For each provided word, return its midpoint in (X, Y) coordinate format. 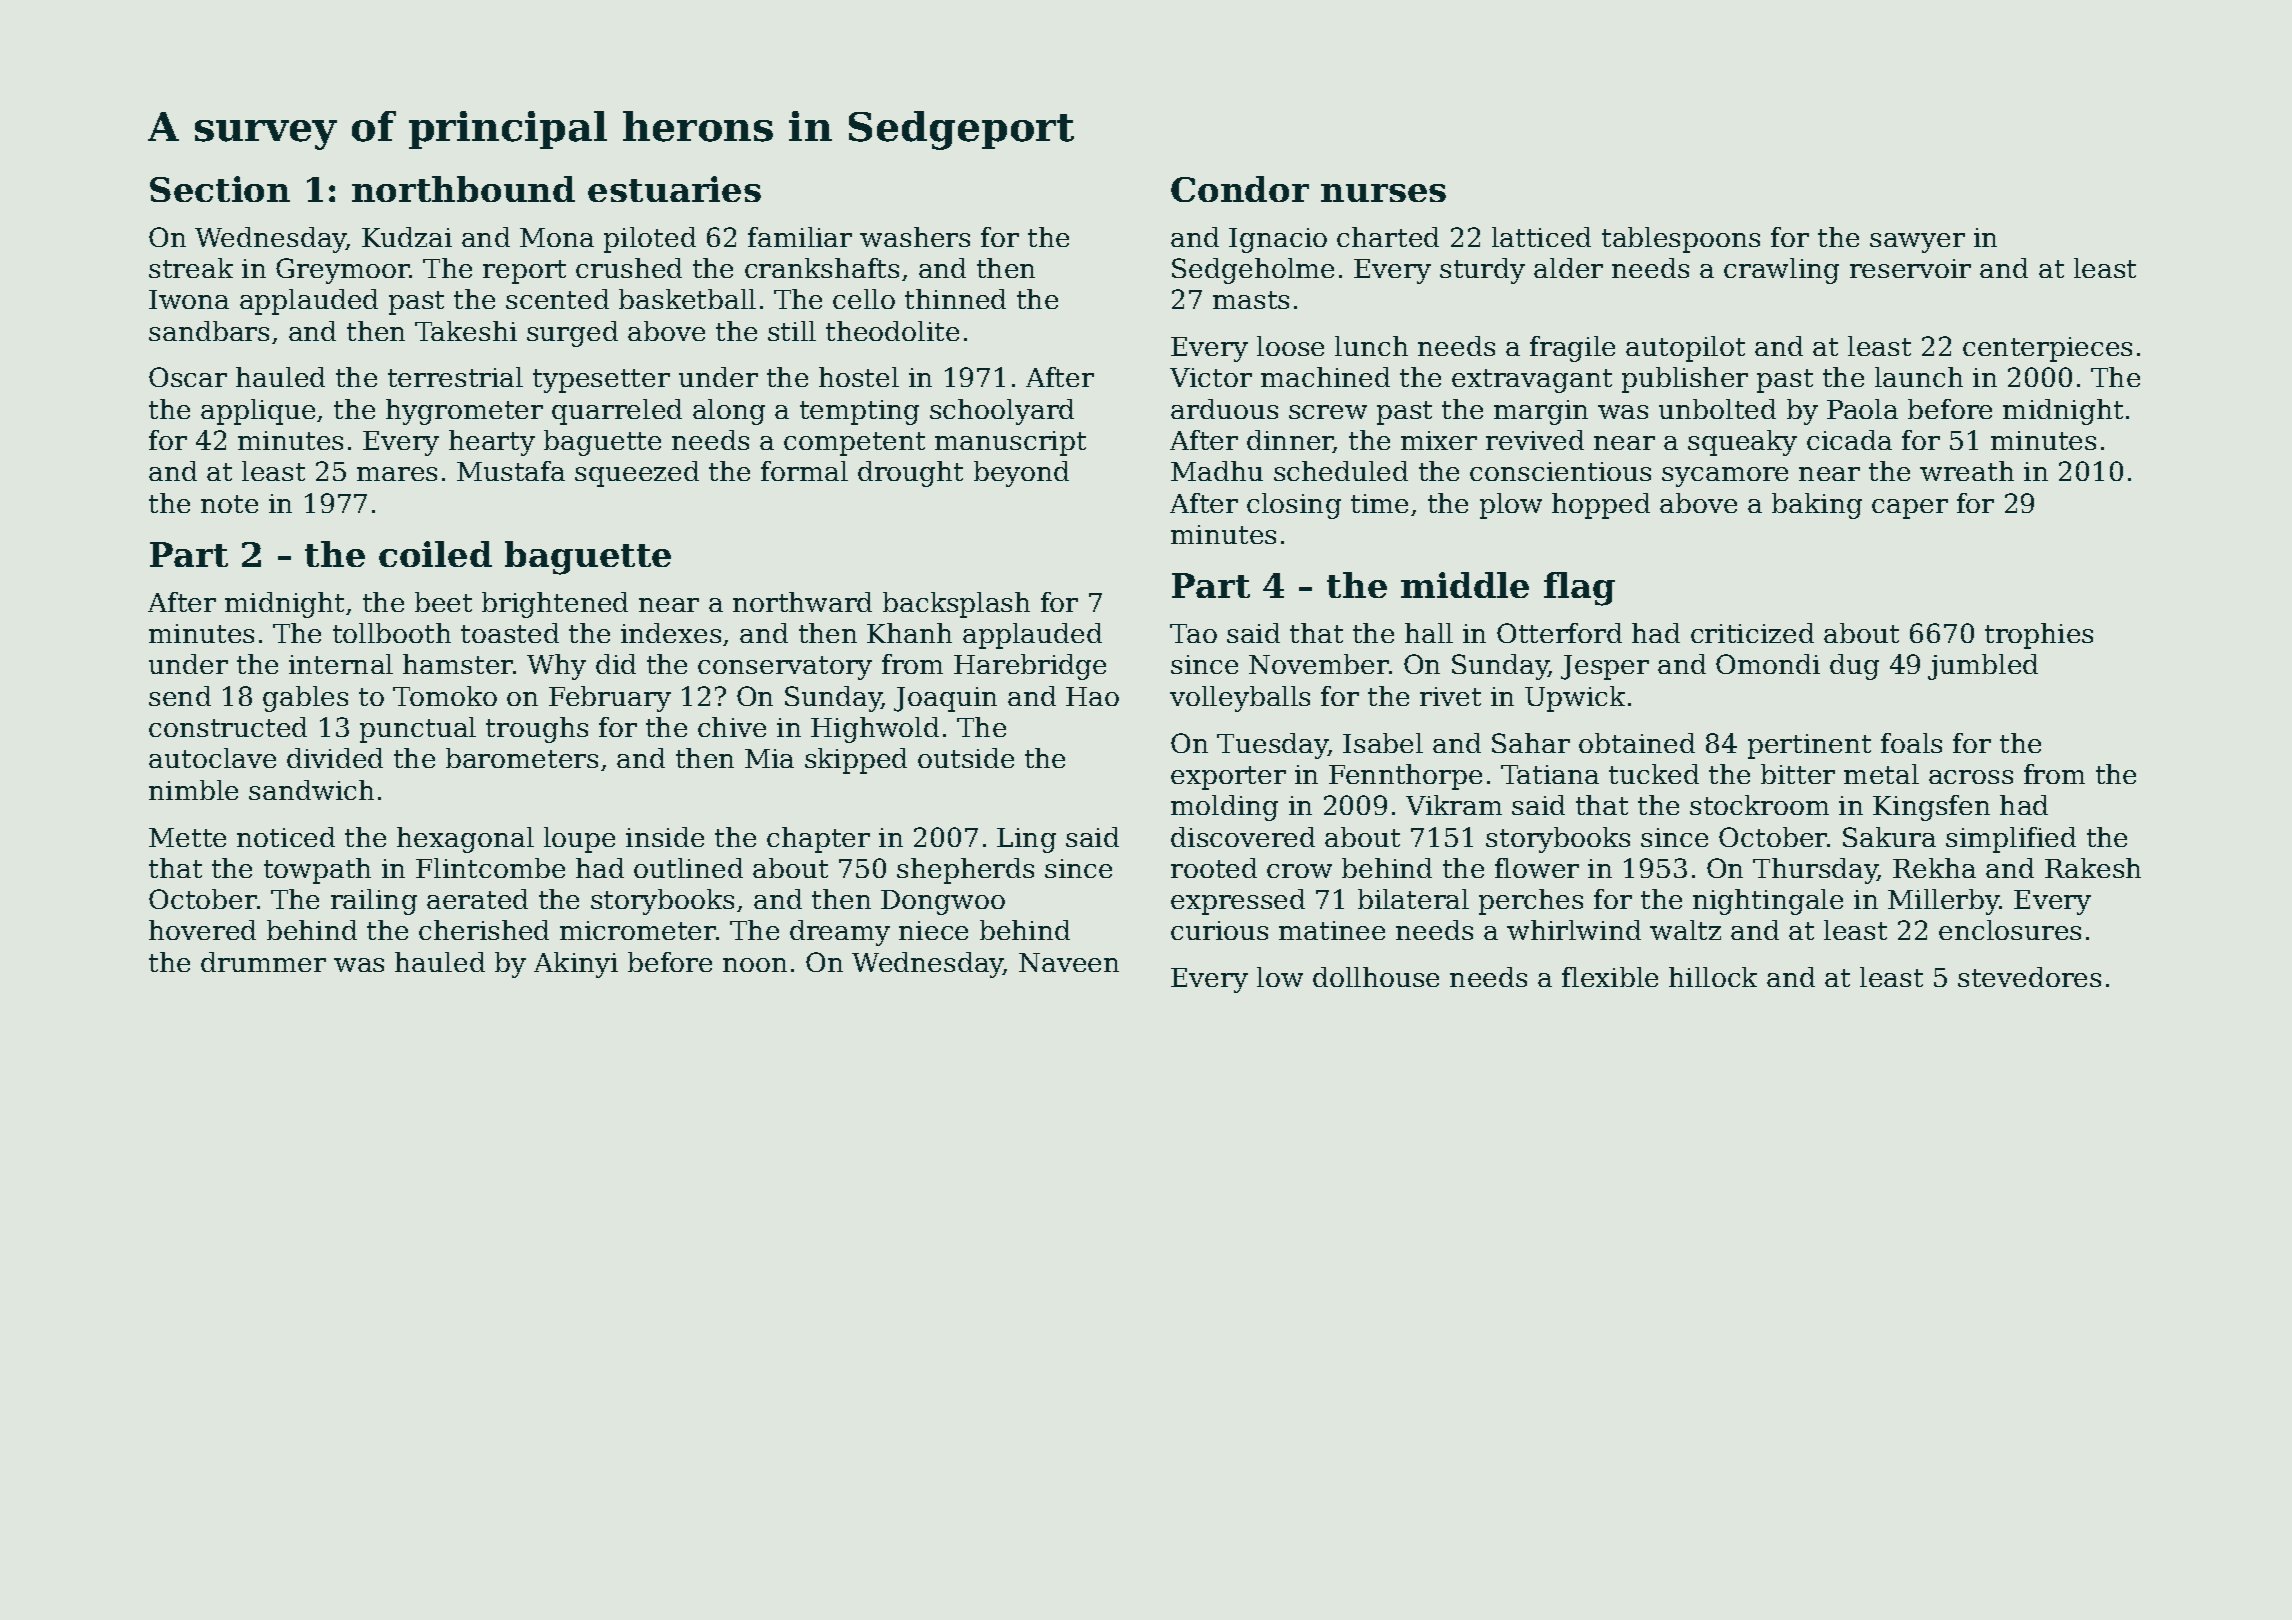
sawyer (1917, 243)
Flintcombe (490, 868)
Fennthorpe (1405, 777)
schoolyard (1002, 412)
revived (1535, 440)
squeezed (637, 474)
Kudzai (407, 237)
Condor (1240, 189)
